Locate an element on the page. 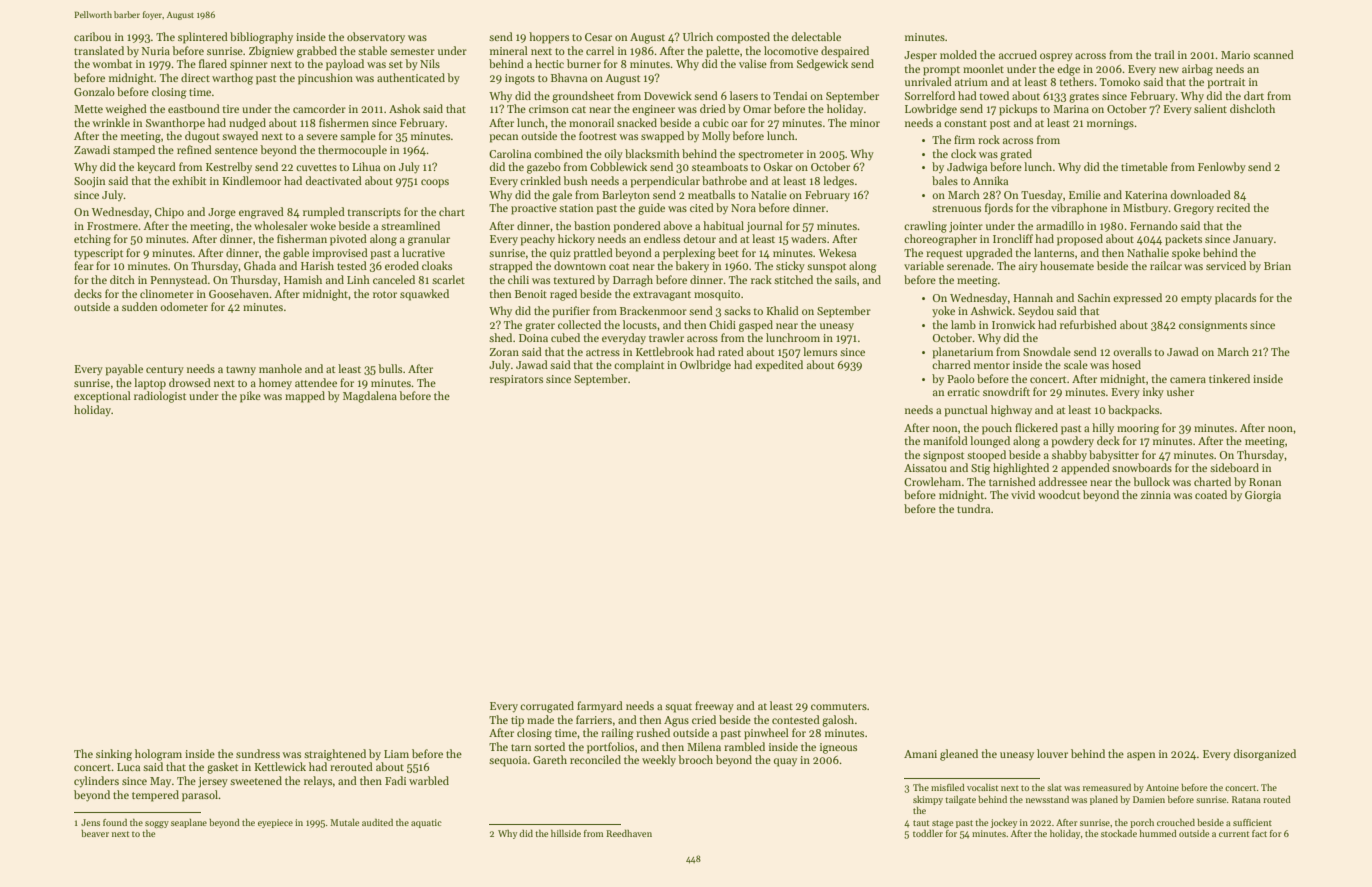 The width and height of the document is (1372, 887). galosh is located at coordinates (838, 721).
